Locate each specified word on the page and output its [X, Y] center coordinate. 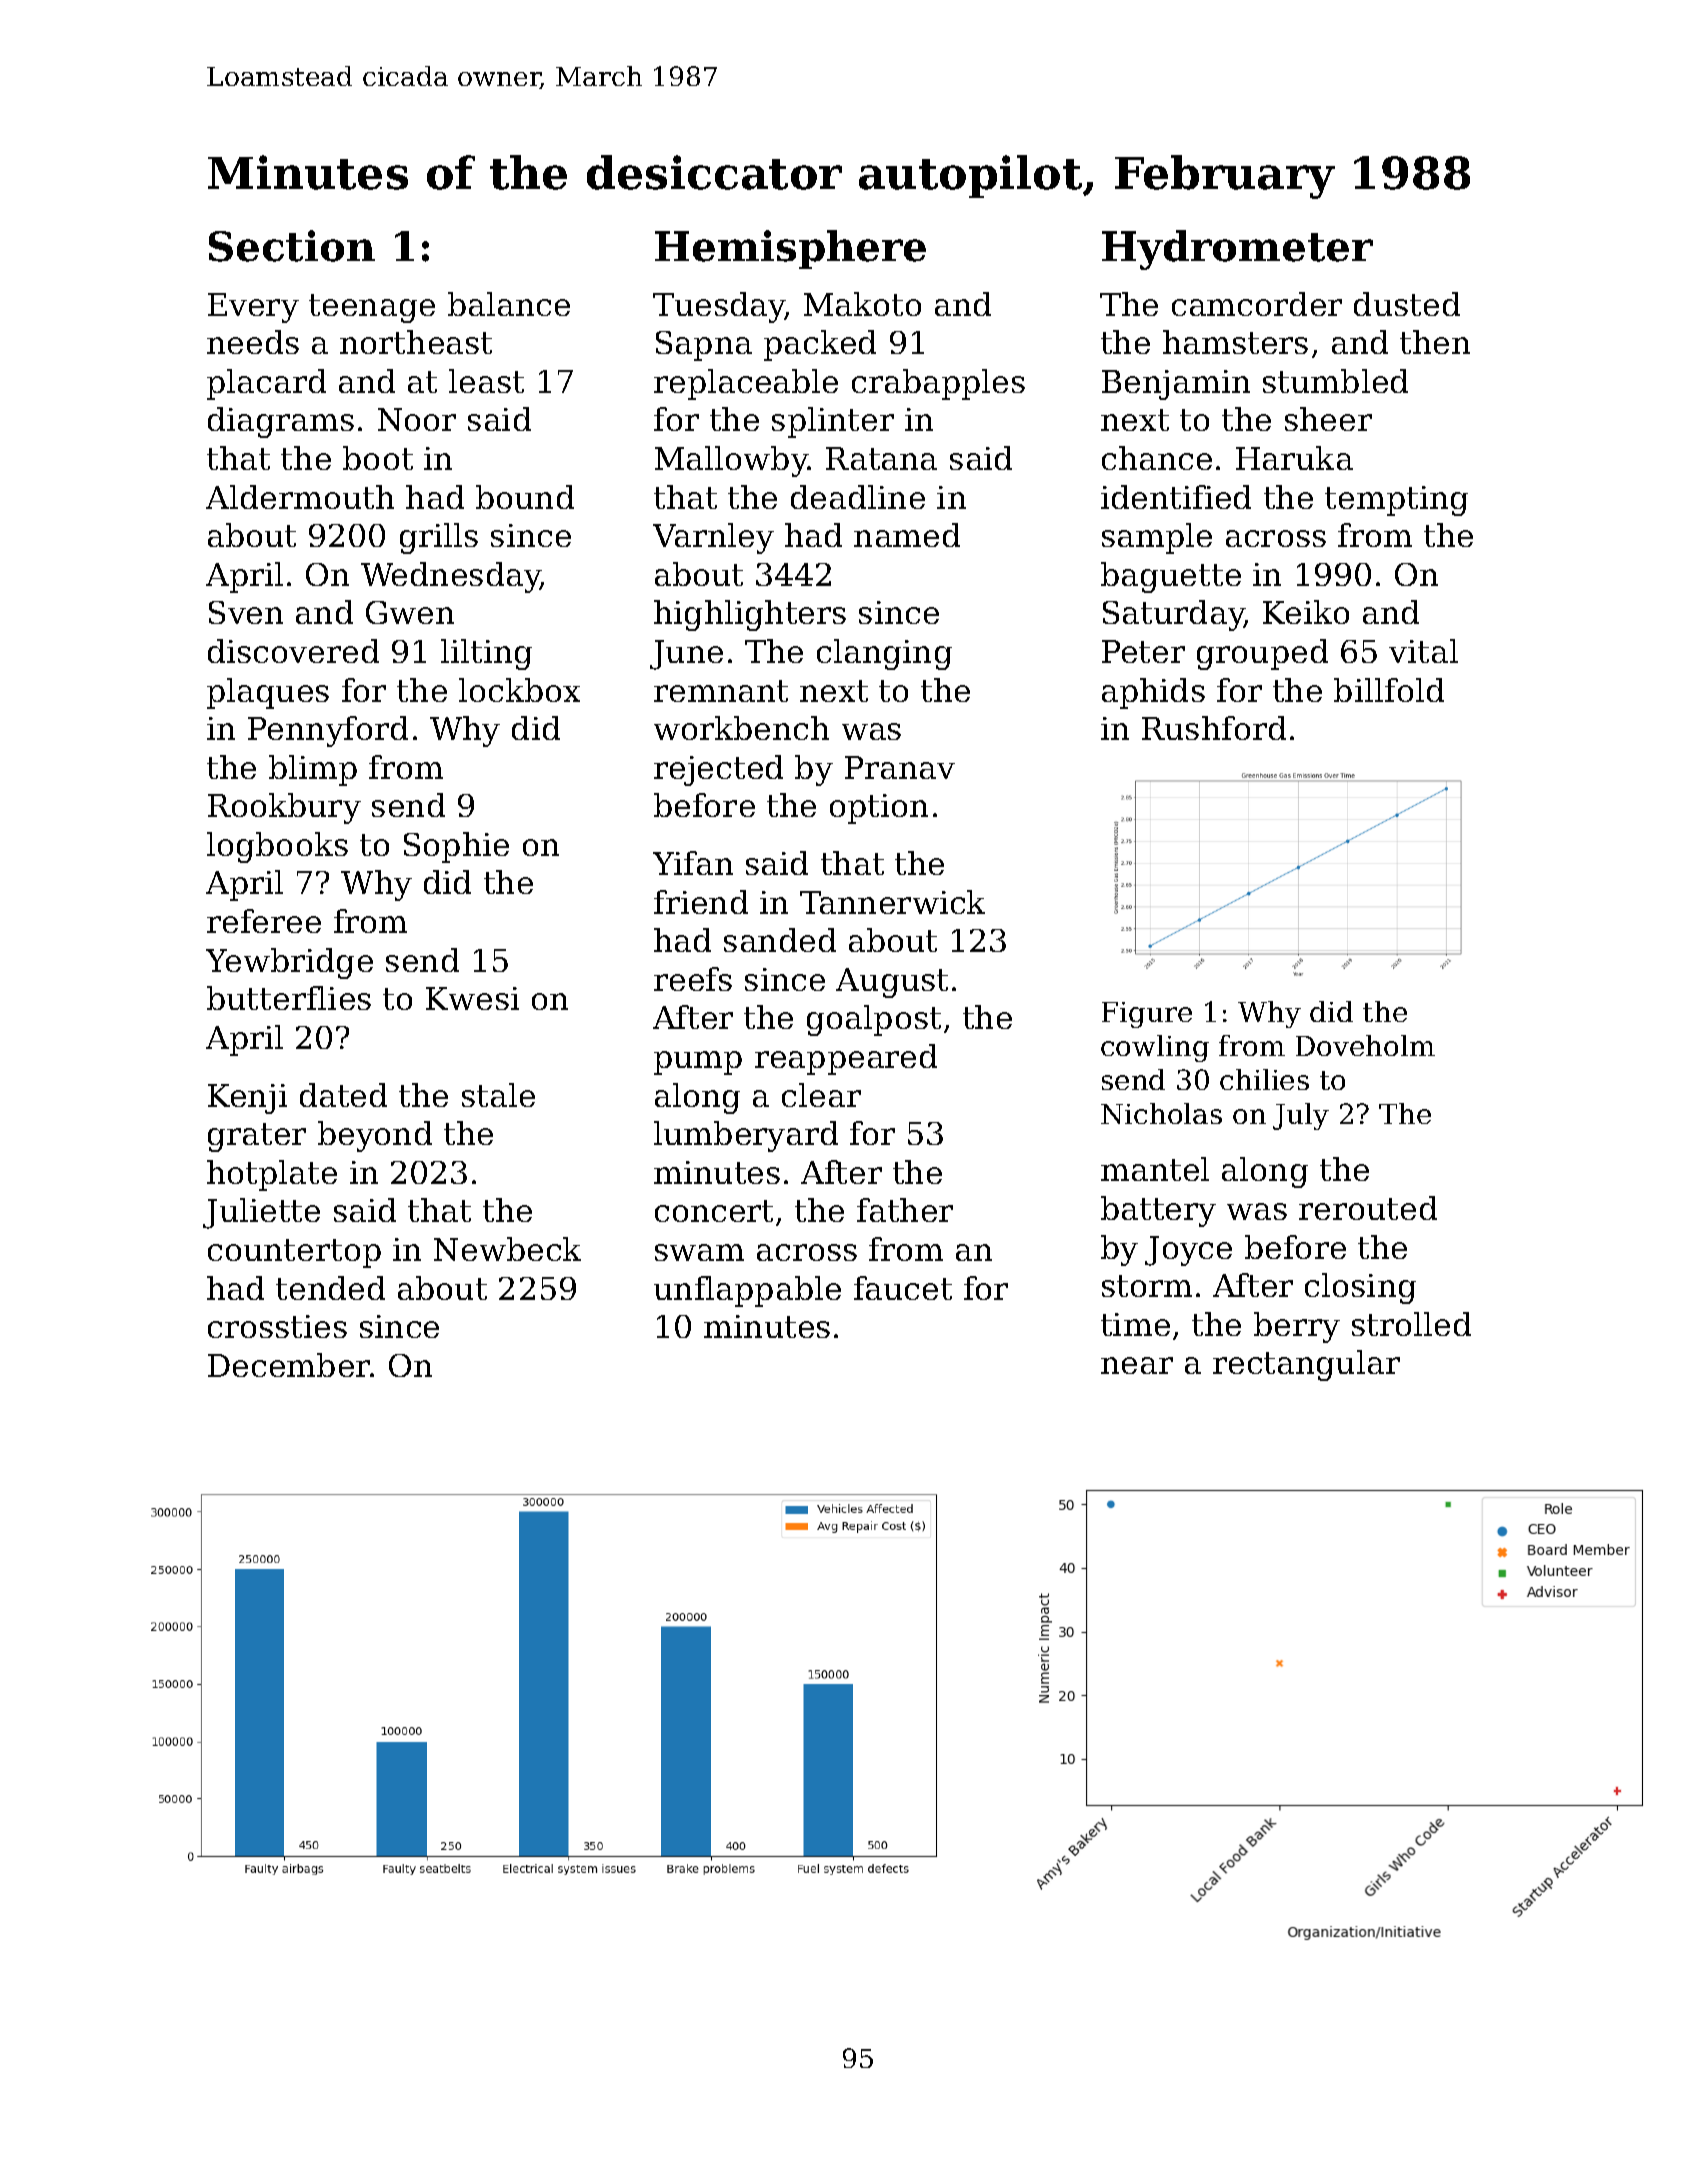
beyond [375, 1136]
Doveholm [1365, 1045]
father [905, 1210]
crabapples [938, 384]
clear [821, 1095]
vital [1423, 651]
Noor [417, 419]
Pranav [900, 767]
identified [1176, 497]
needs [253, 342]
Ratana [881, 458]
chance [1157, 458]
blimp [313, 770]
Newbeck [507, 1249]
